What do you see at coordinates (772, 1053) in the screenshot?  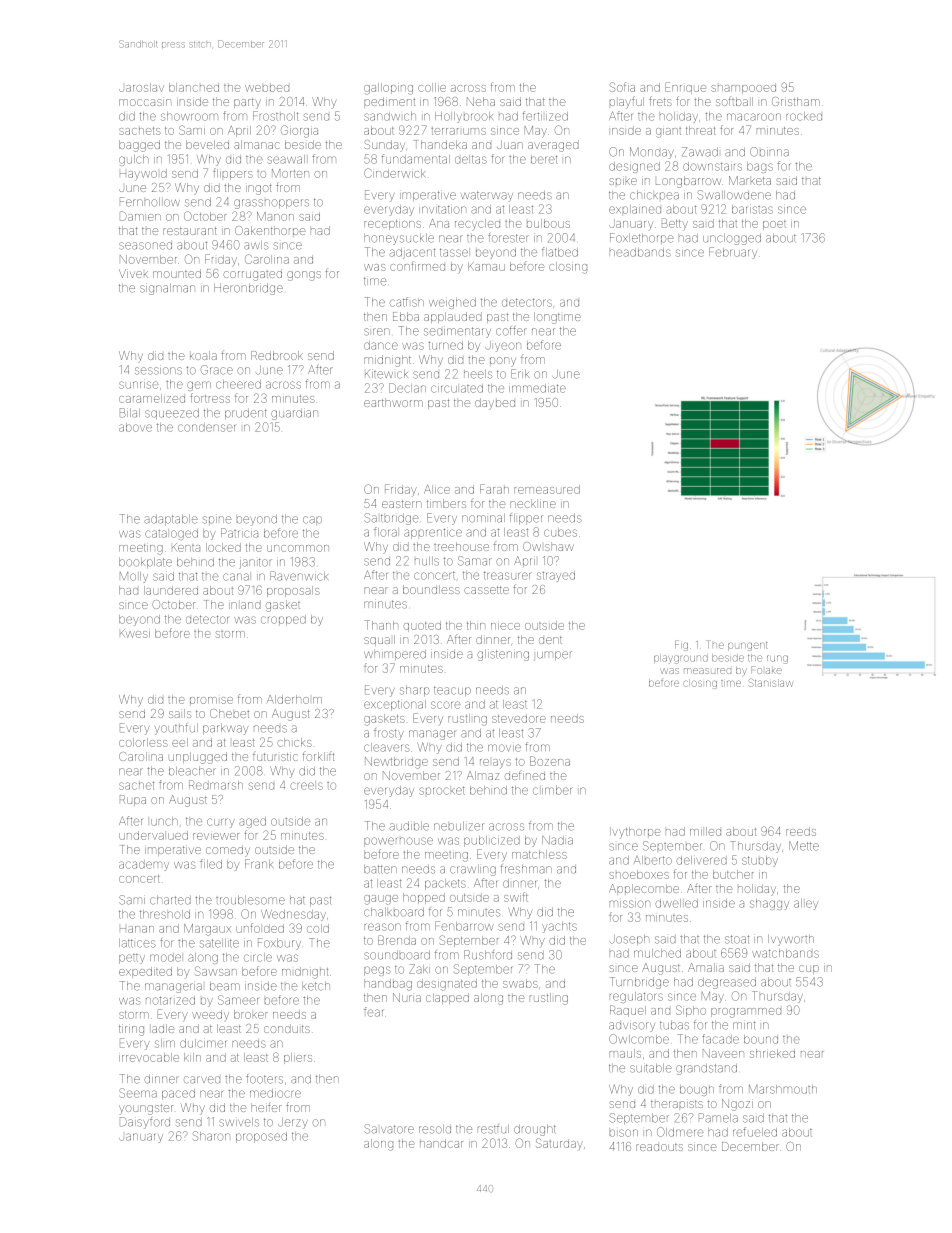 I see `shrieked` at bounding box center [772, 1053].
